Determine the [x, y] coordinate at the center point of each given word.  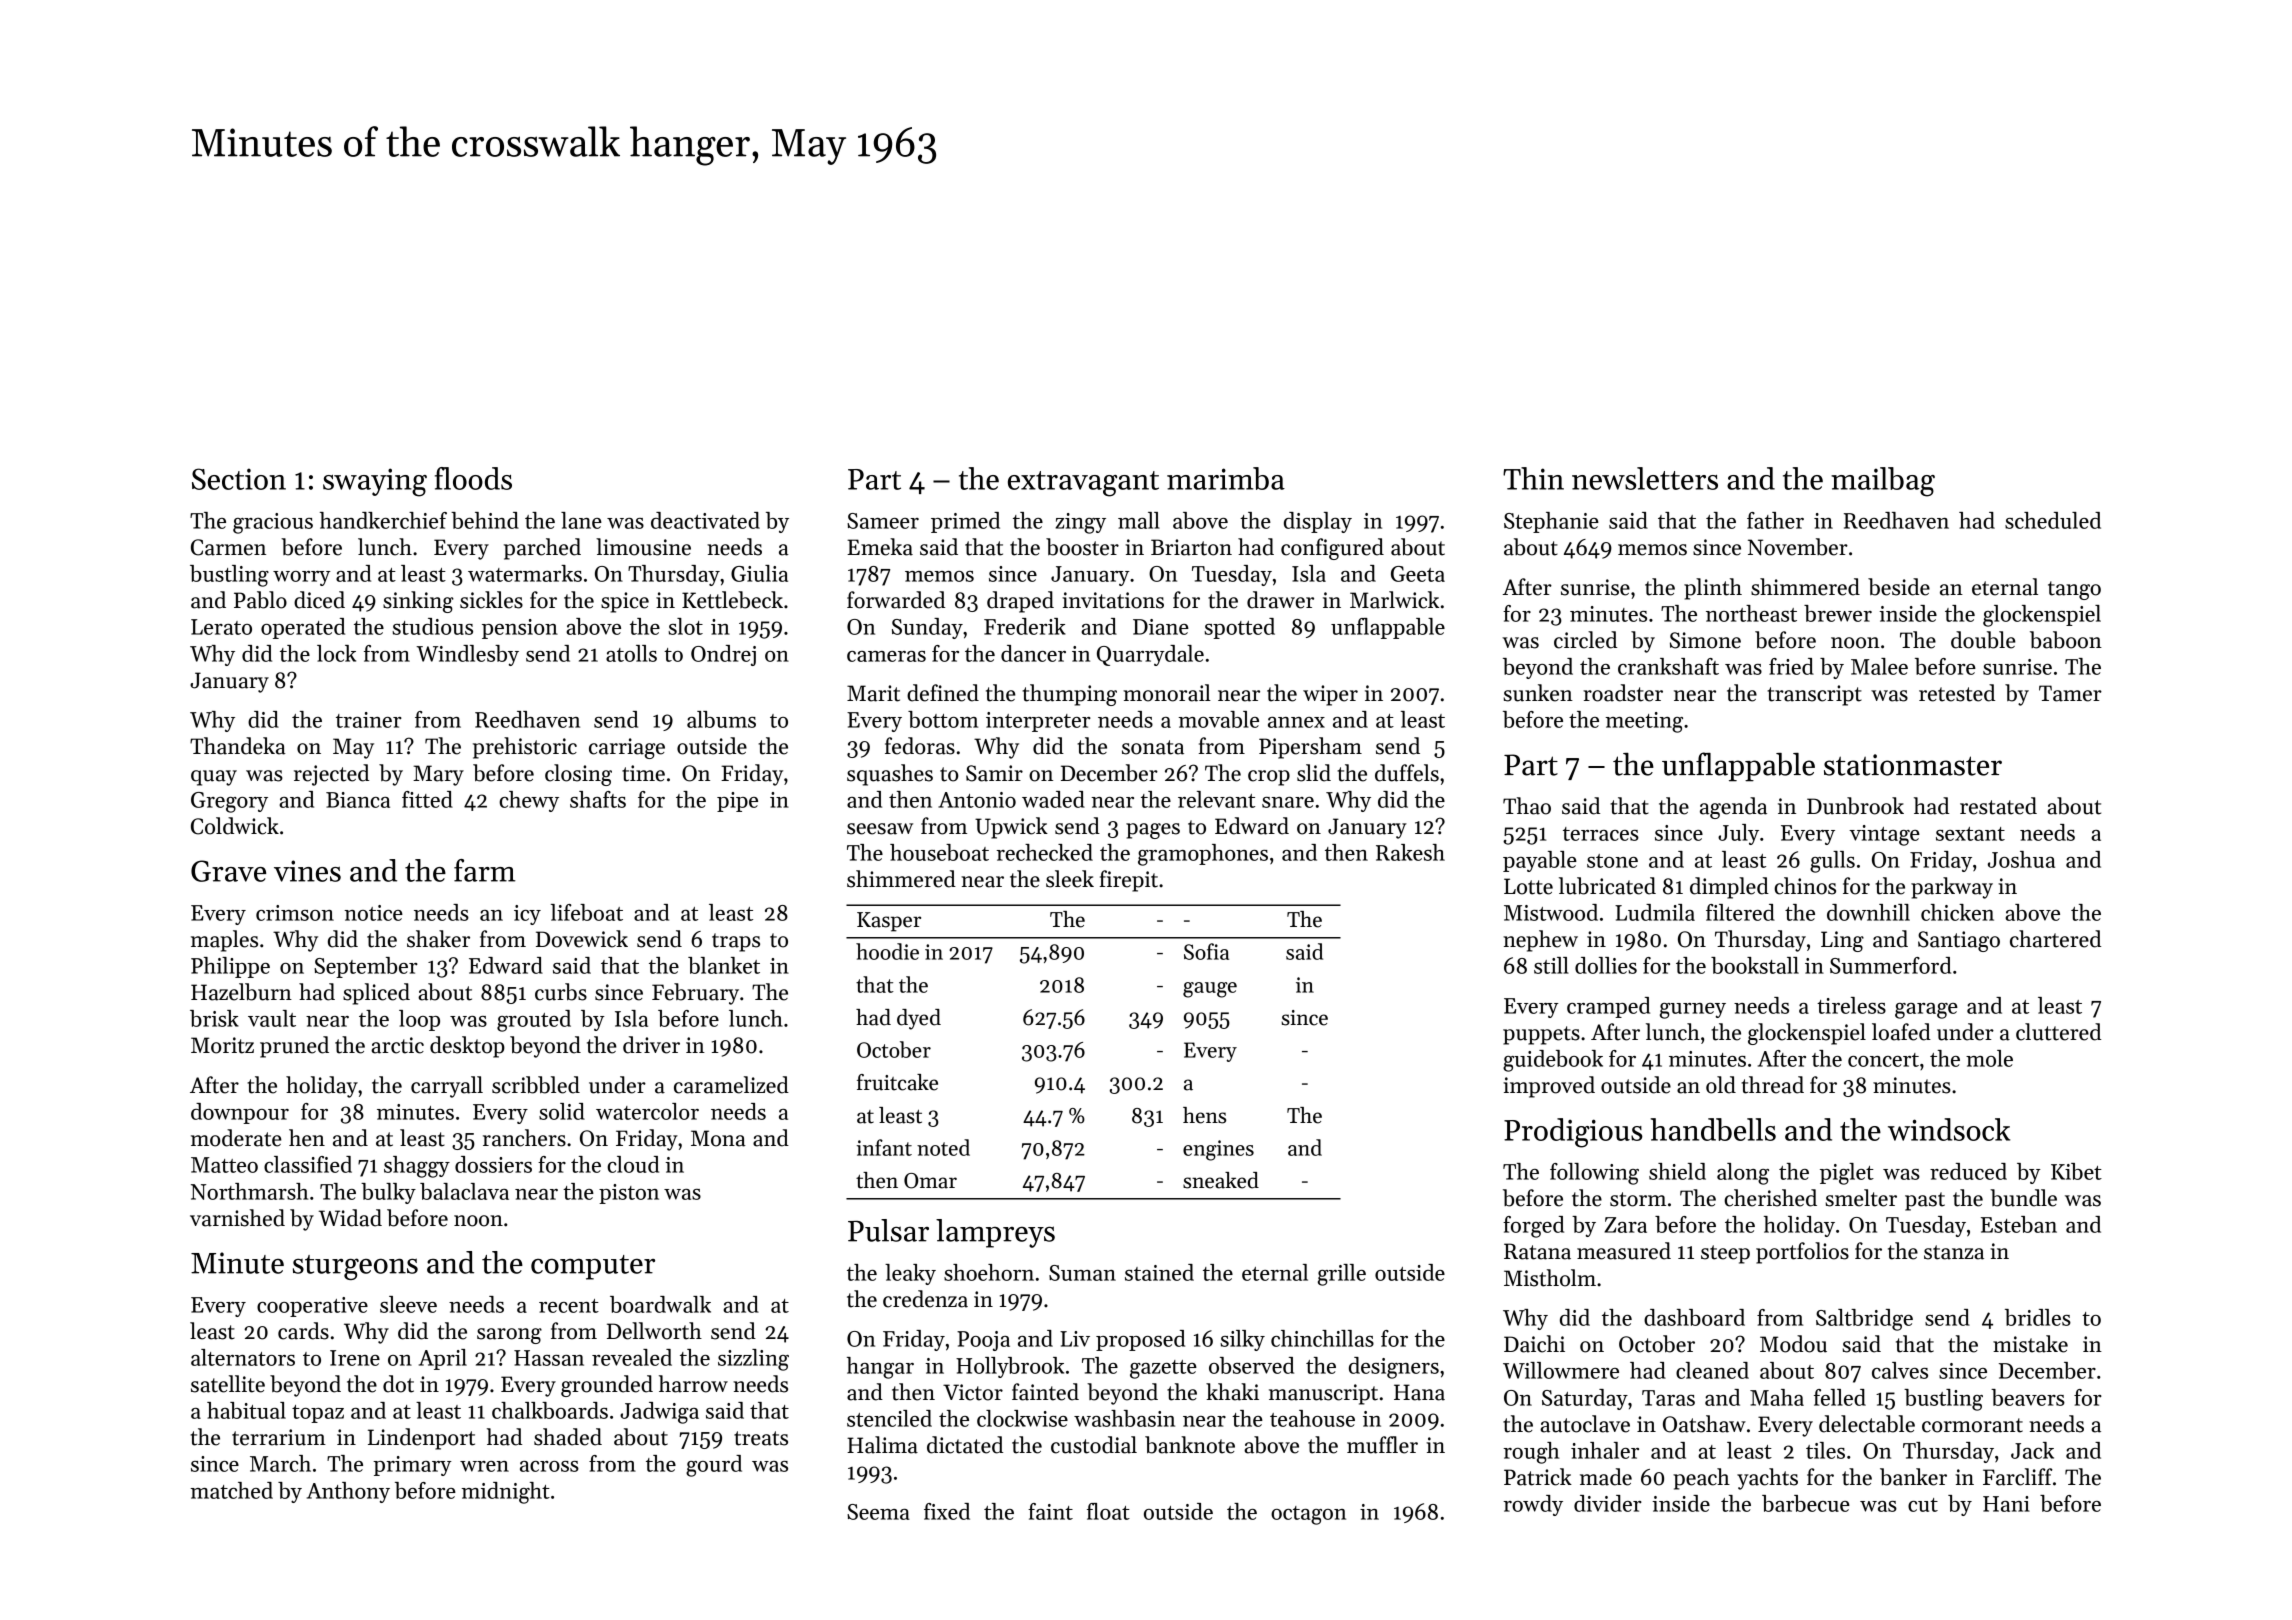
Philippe [230, 967]
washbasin [1124, 1418]
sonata [1153, 747]
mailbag [1883, 482]
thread [1772, 1085]
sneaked [1221, 1180]
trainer [369, 720]
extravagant [1083, 484]
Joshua [2021, 859]
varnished [237, 1218]
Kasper [889, 922]
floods [473, 478]
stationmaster [1913, 765]
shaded [568, 1437]
